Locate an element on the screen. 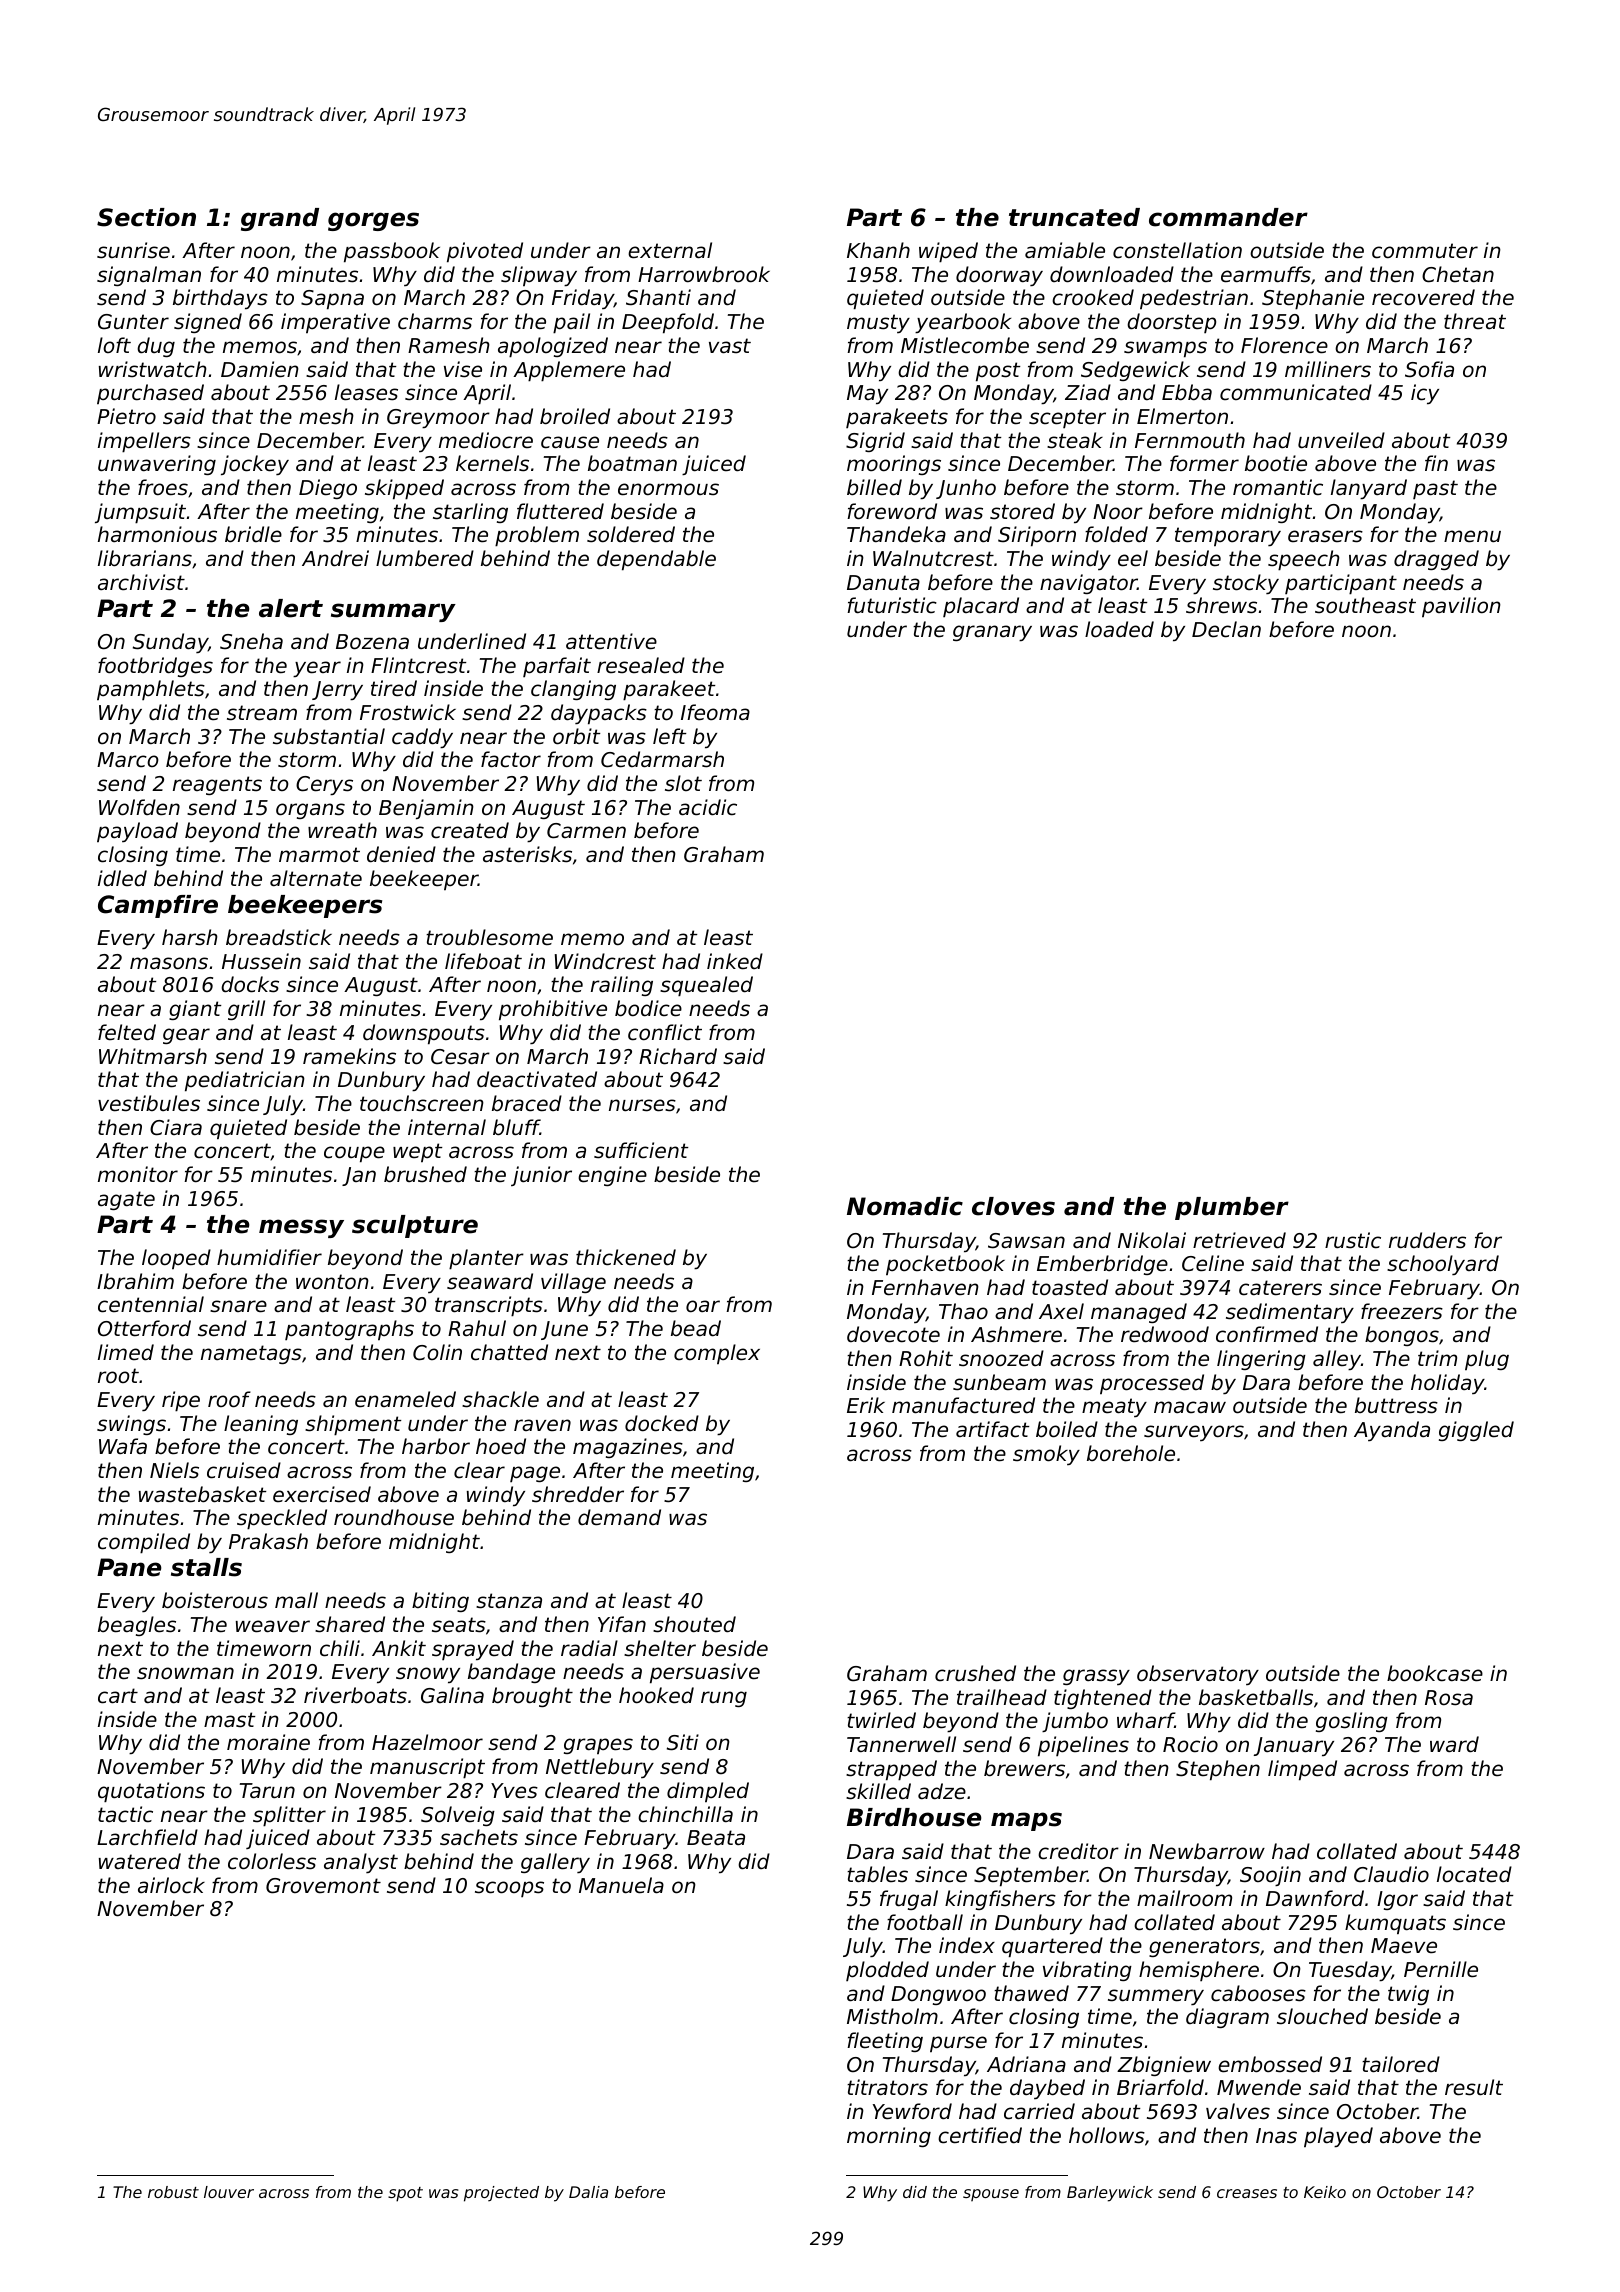 The image size is (1620, 2292). Walnutcrest is located at coordinates (933, 558).
